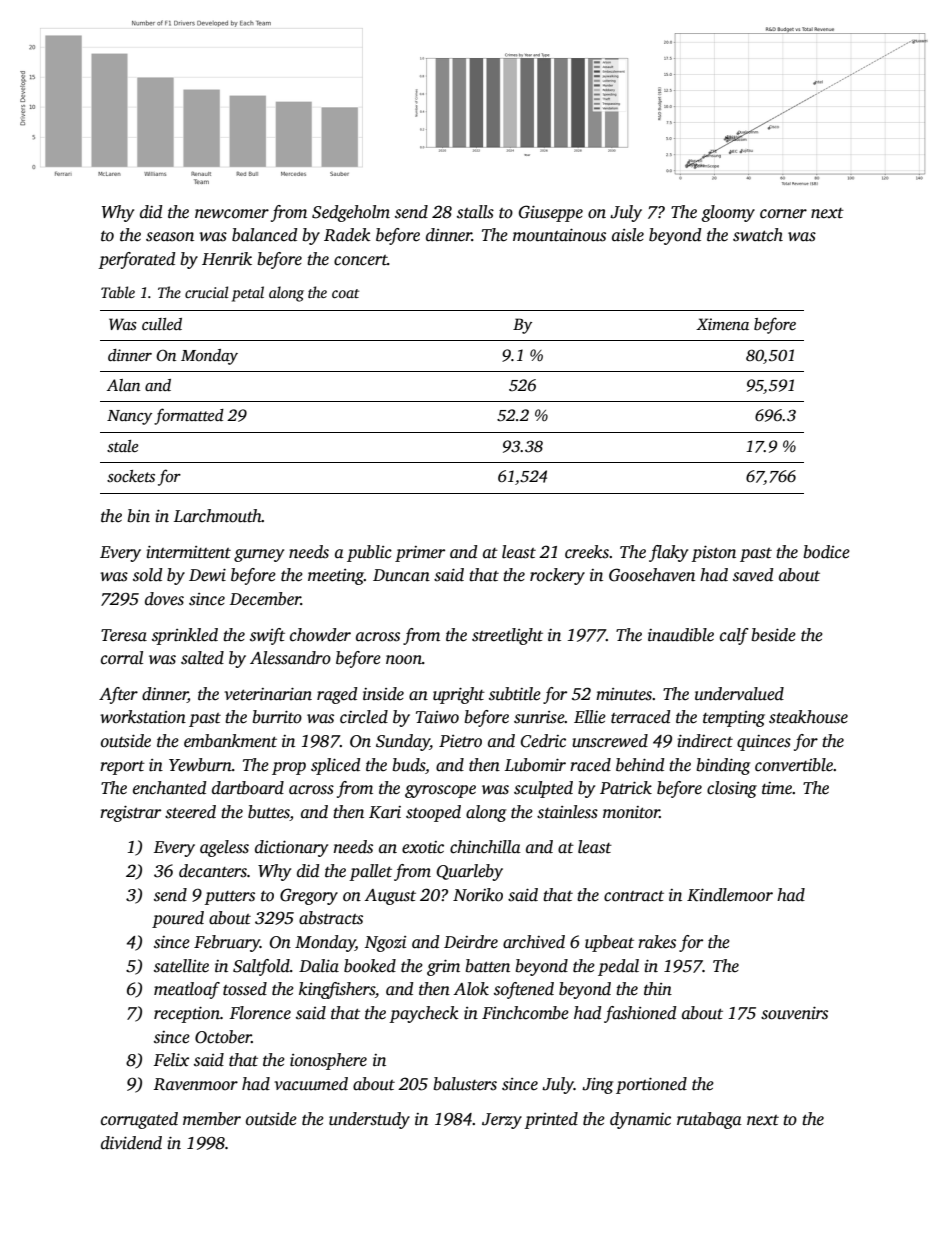 The image size is (952, 1233). What do you see at coordinates (443, 967) in the document?
I see `grim` at bounding box center [443, 967].
